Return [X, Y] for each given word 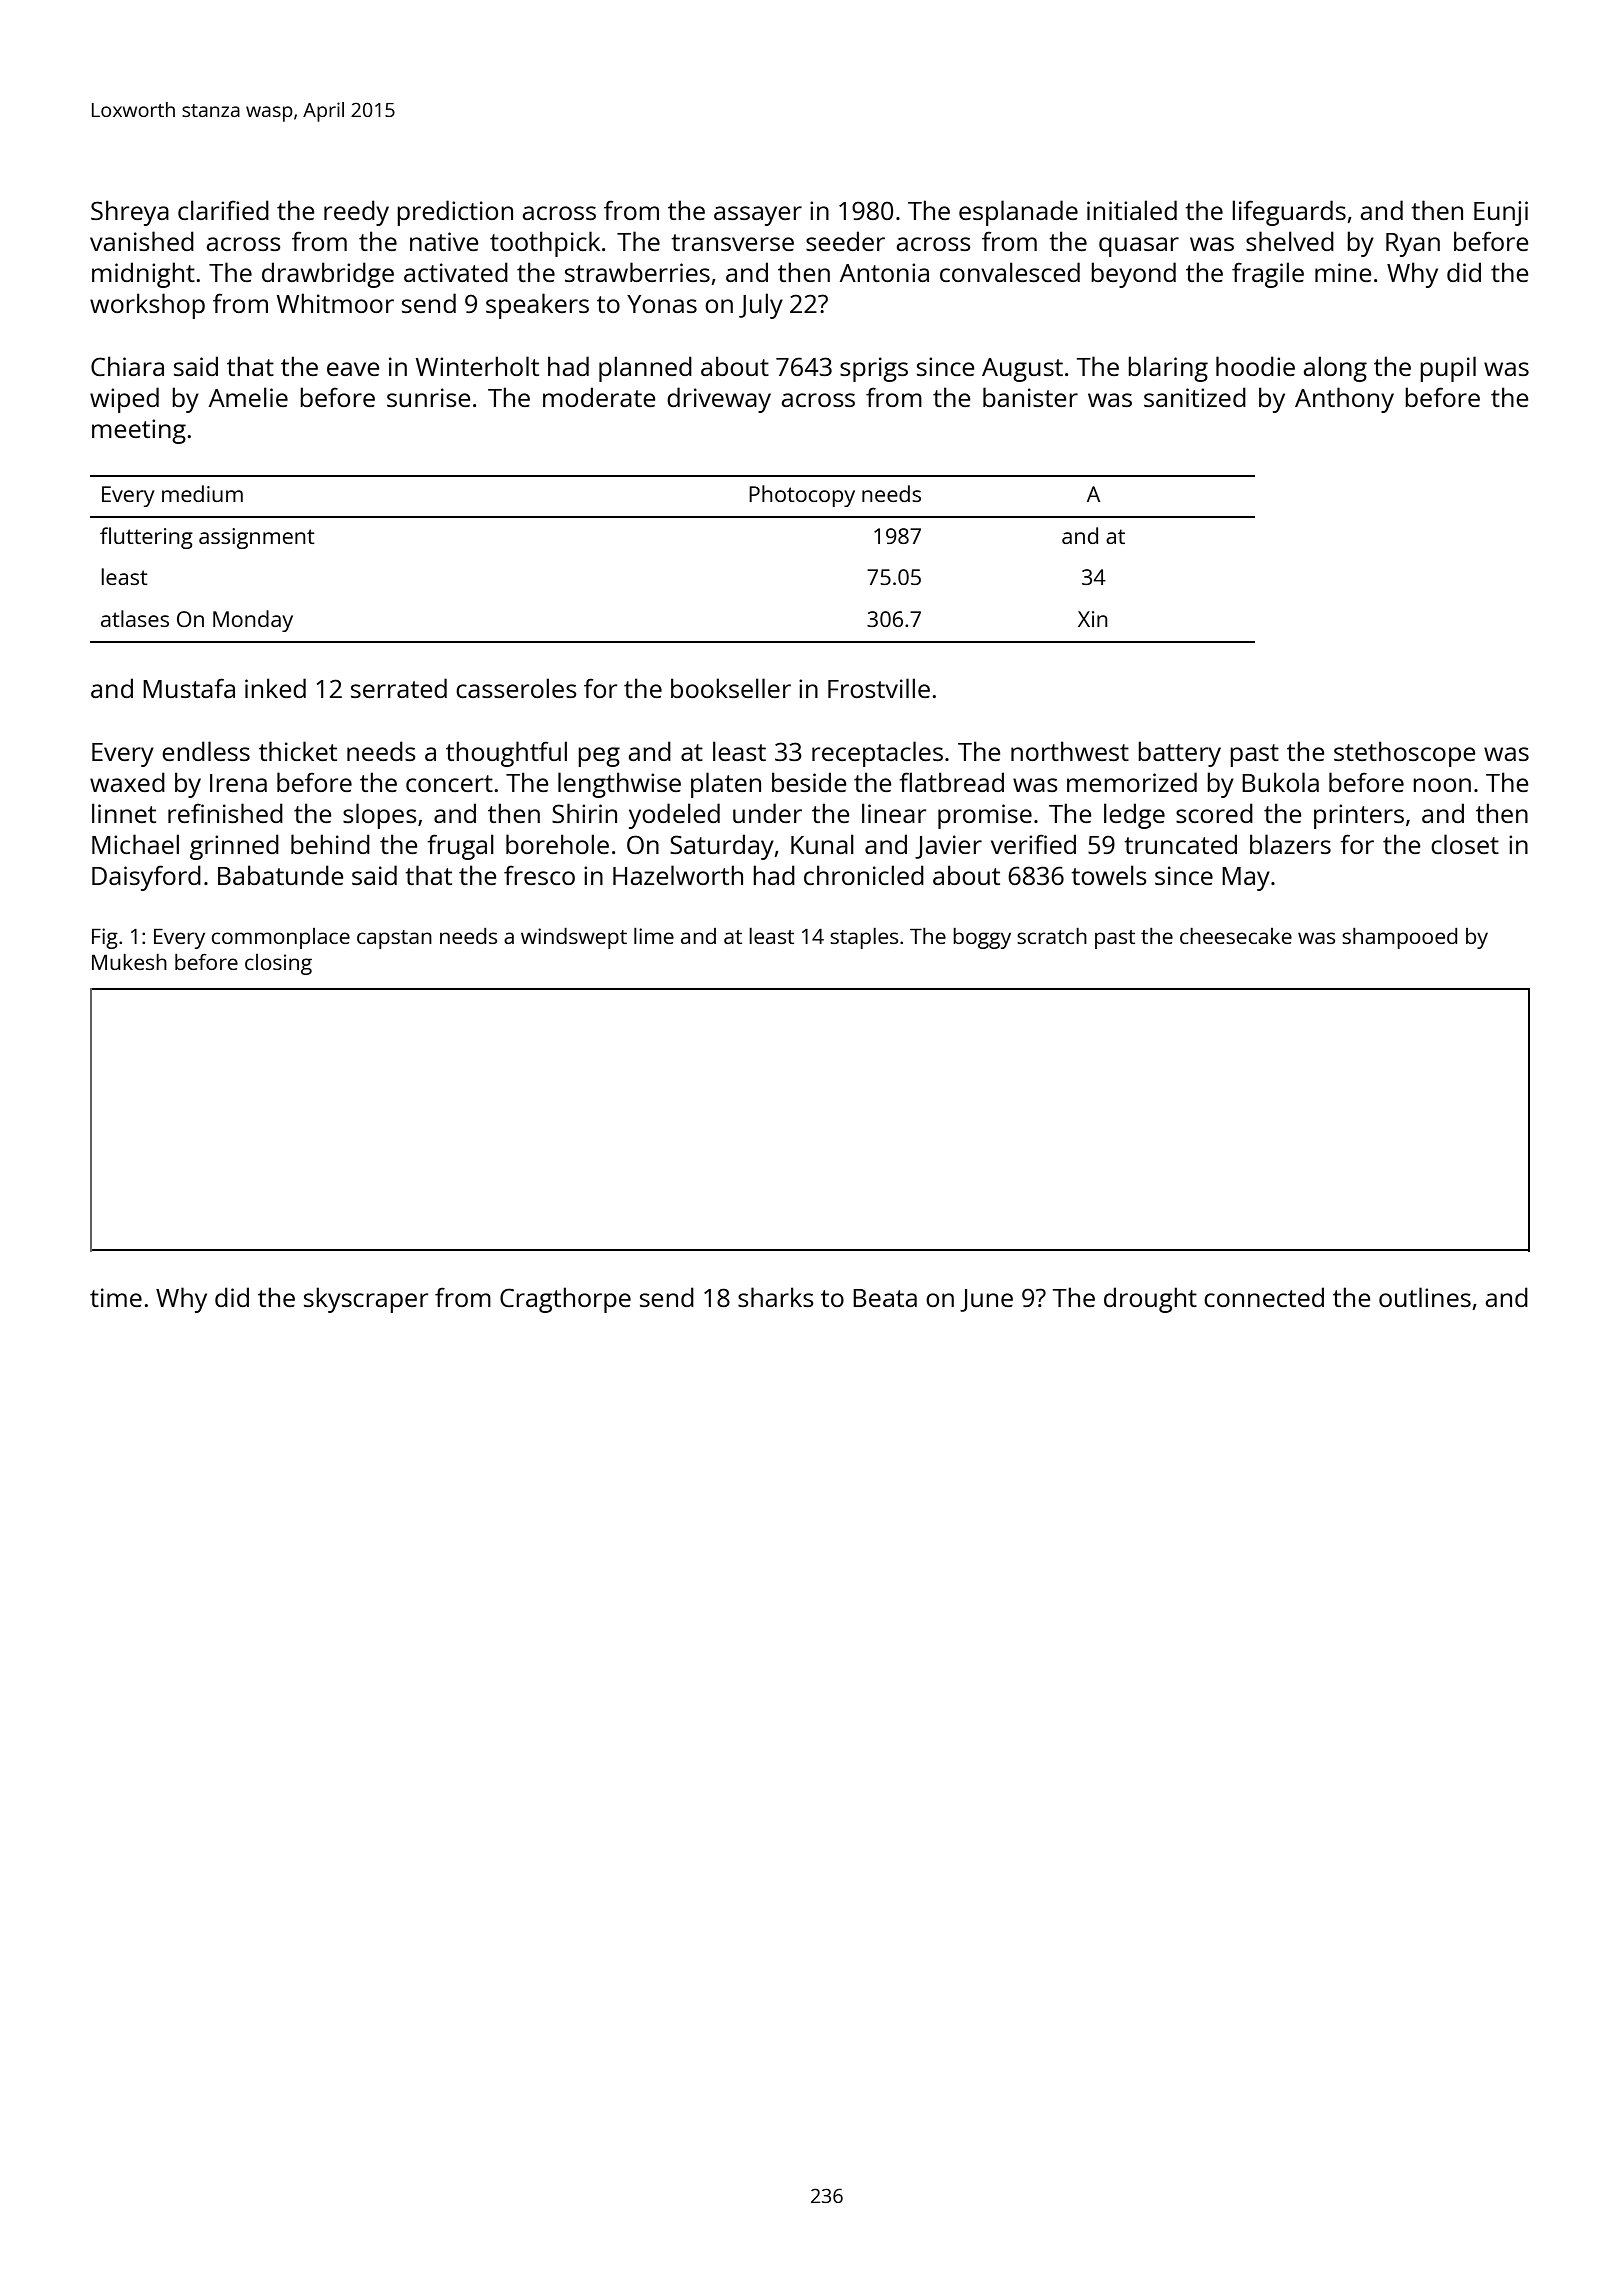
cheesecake [1236, 936]
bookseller [731, 688]
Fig [105, 938]
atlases [135, 618]
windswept [574, 938]
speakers [537, 306]
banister [1030, 397]
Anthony [1344, 400]
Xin [1093, 619]
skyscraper [366, 1300]
